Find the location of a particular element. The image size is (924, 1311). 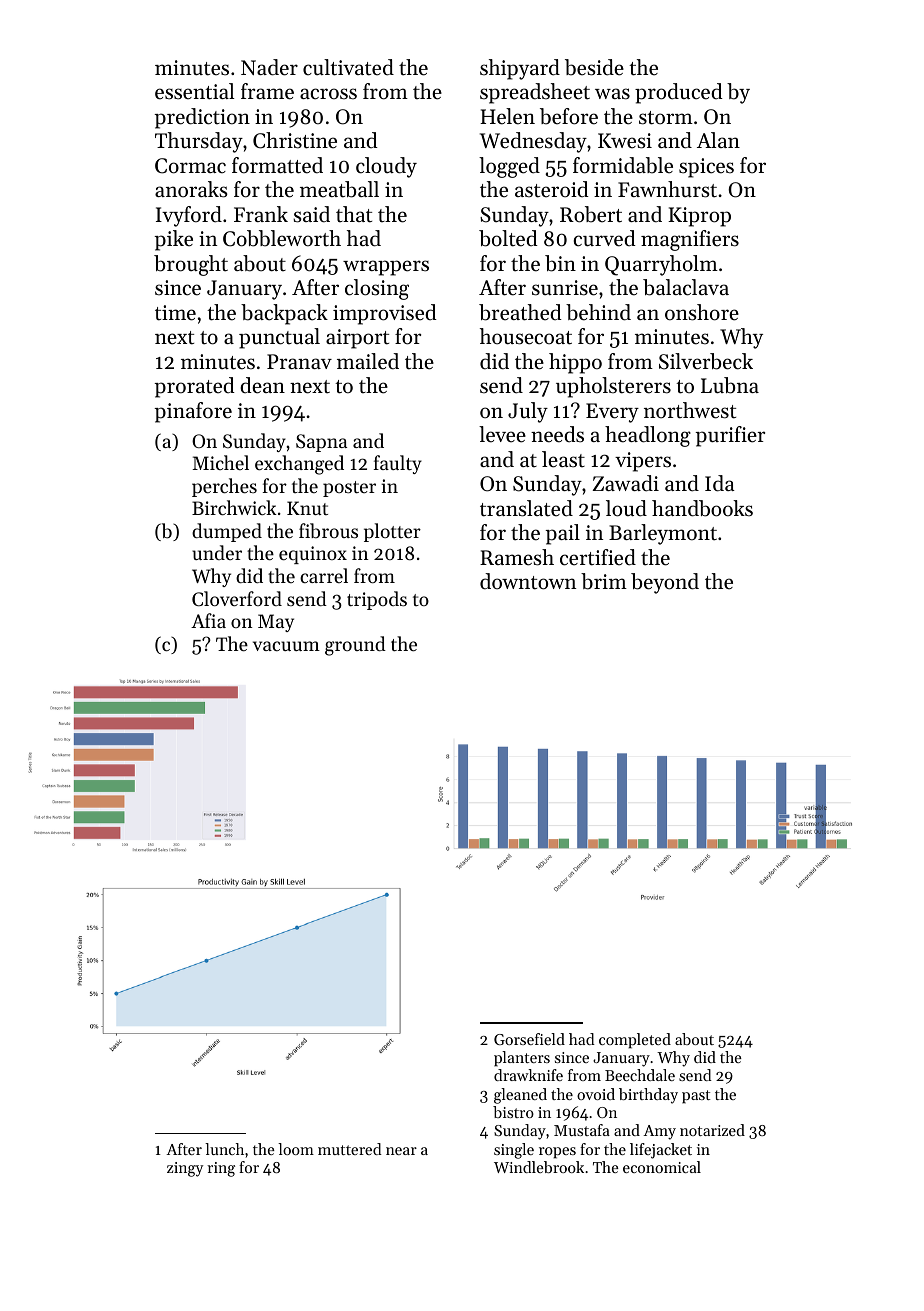

completed is located at coordinates (635, 1041).
